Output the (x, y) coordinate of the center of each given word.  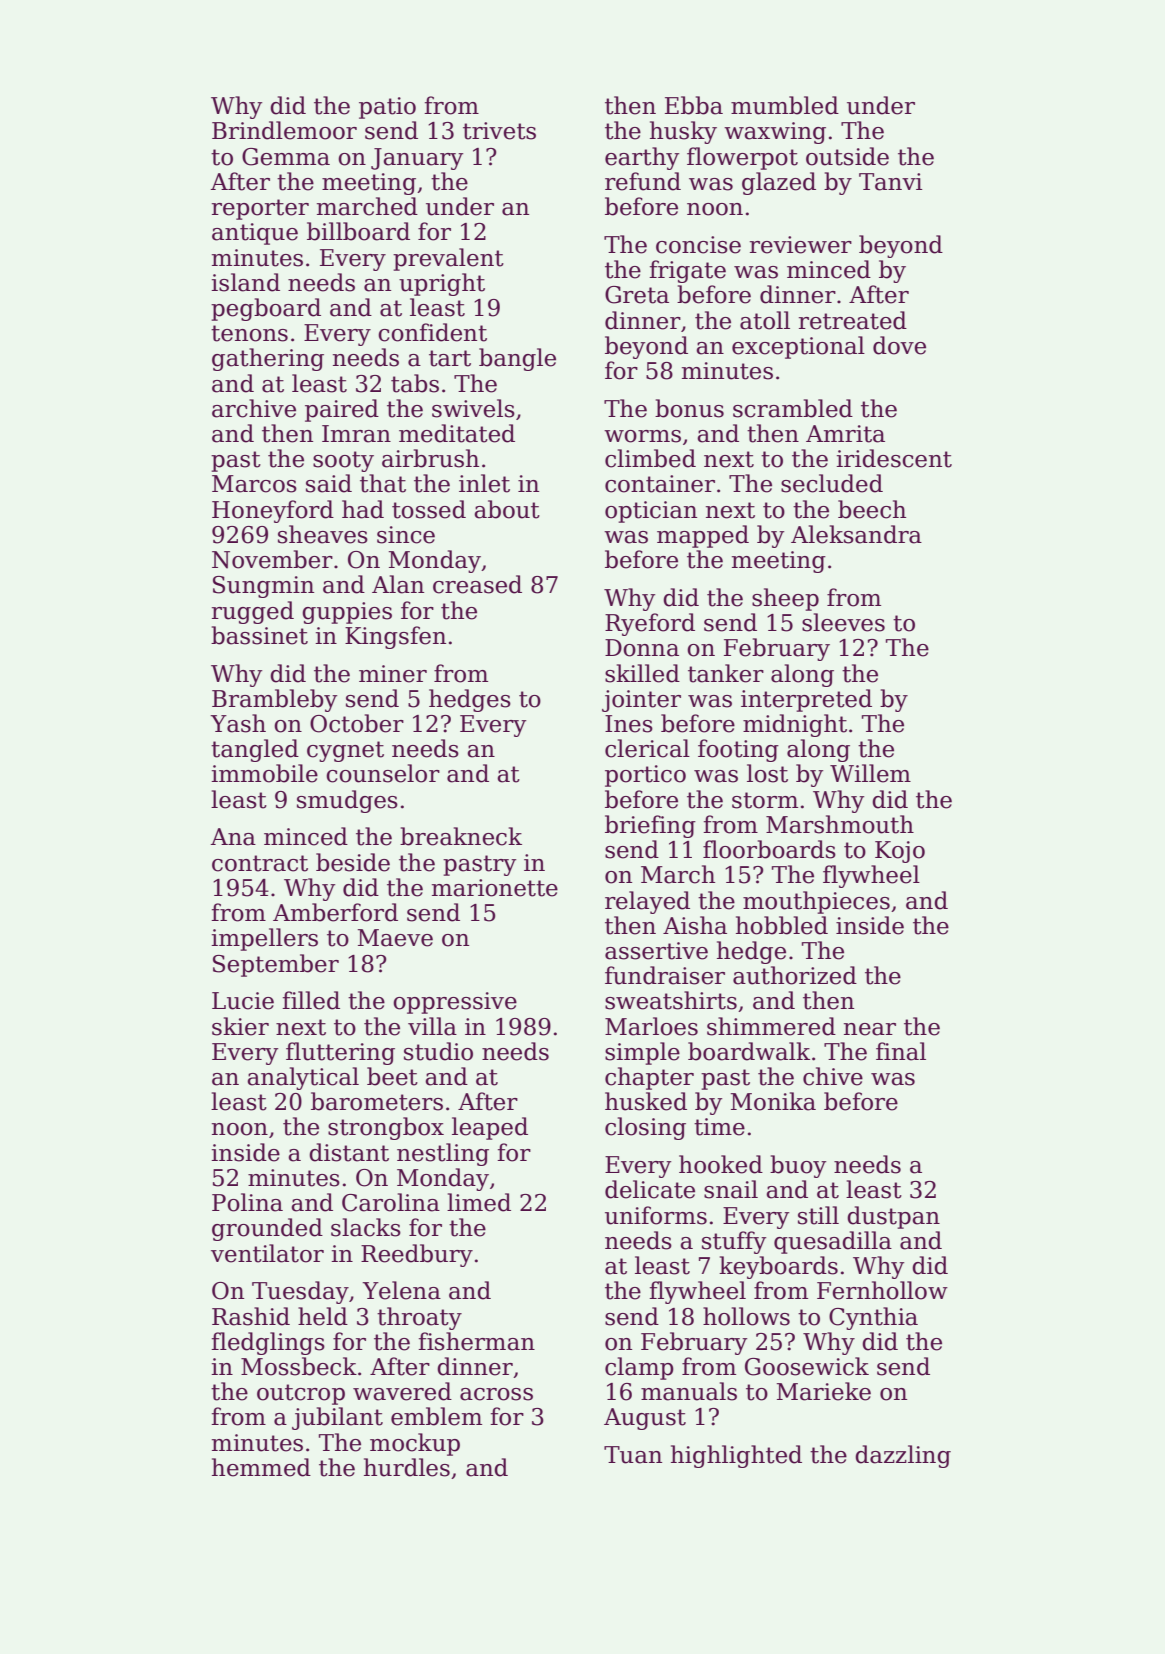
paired (342, 410)
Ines (629, 724)
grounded (267, 1229)
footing (738, 750)
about (507, 509)
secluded (832, 483)
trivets (499, 131)
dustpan (893, 1217)
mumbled (785, 105)
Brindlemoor (284, 130)
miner (393, 674)
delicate (650, 1189)
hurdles (407, 1467)
